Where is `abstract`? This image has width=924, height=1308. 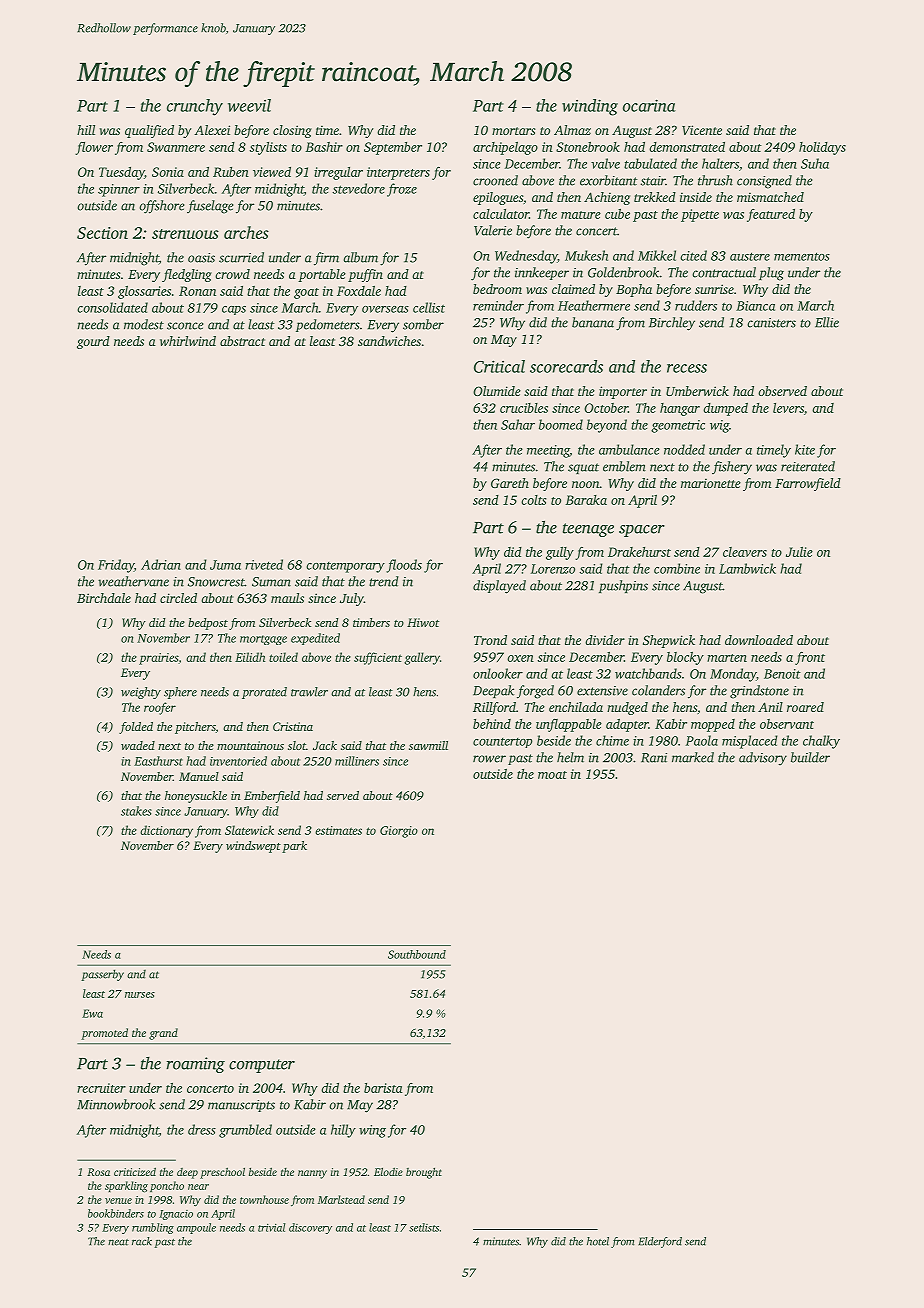
abstract is located at coordinates (242, 341).
